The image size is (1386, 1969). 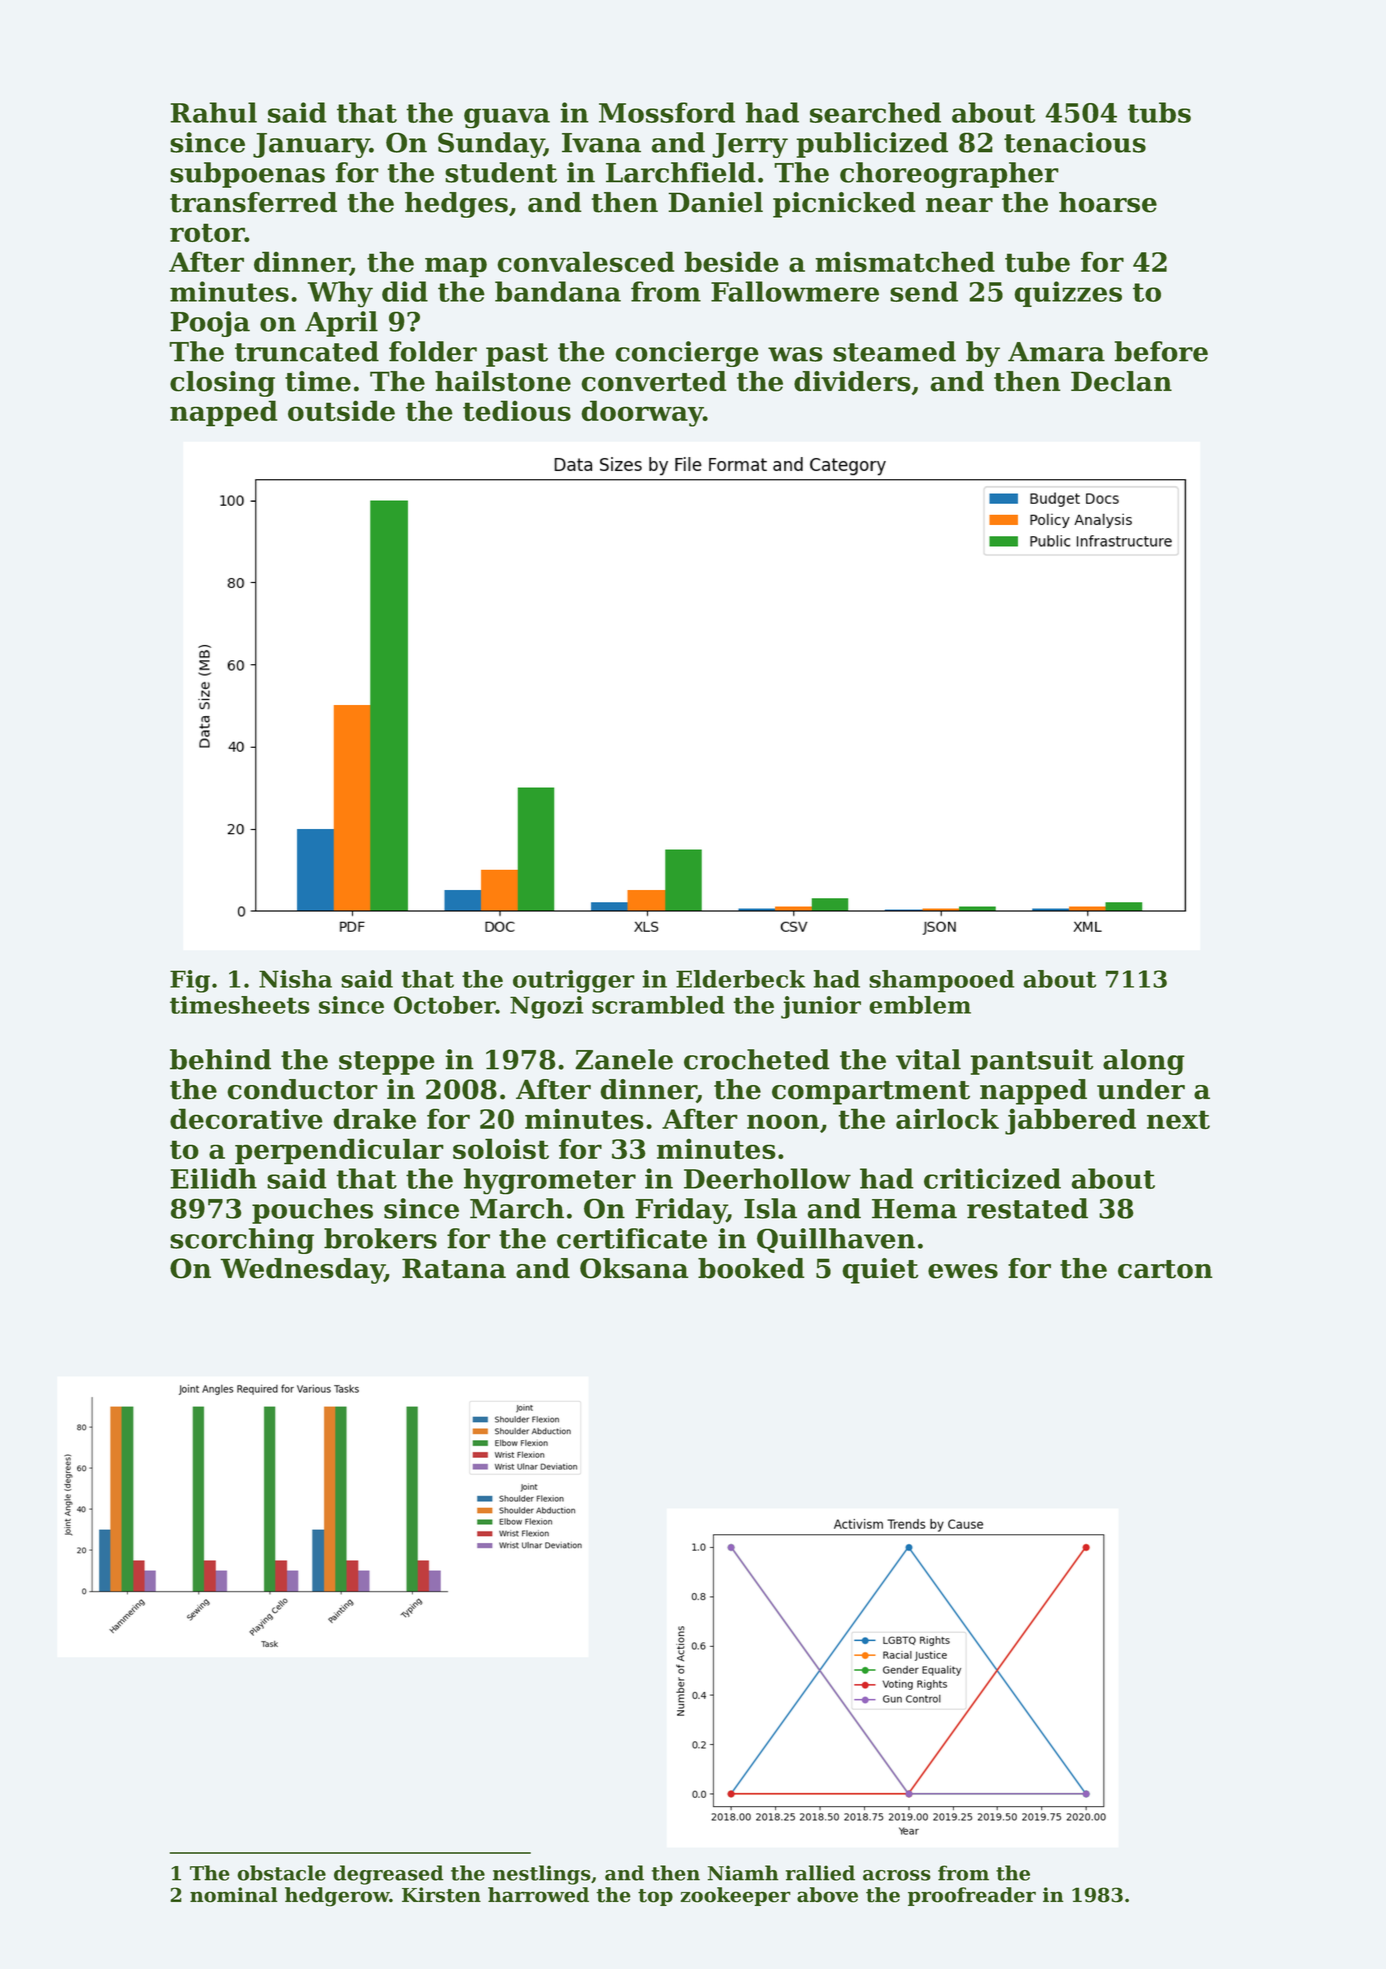 I want to click on certificate, so click(x=632, y=1238).
